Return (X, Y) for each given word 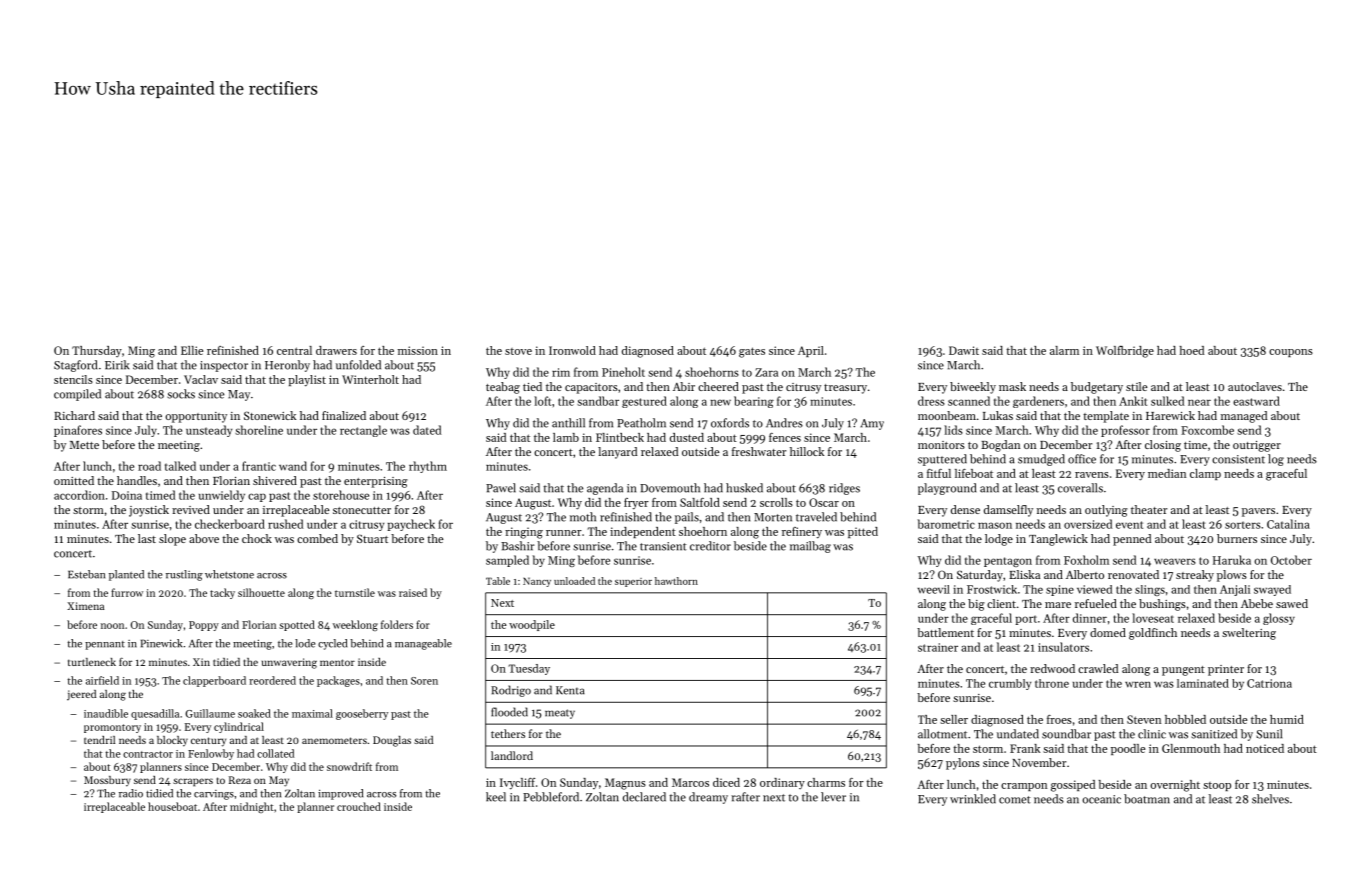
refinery (802, 533)
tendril (99, 740)
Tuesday (529, 669)
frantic (259, 466)
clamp (1205, 474)
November (1039, 762)
